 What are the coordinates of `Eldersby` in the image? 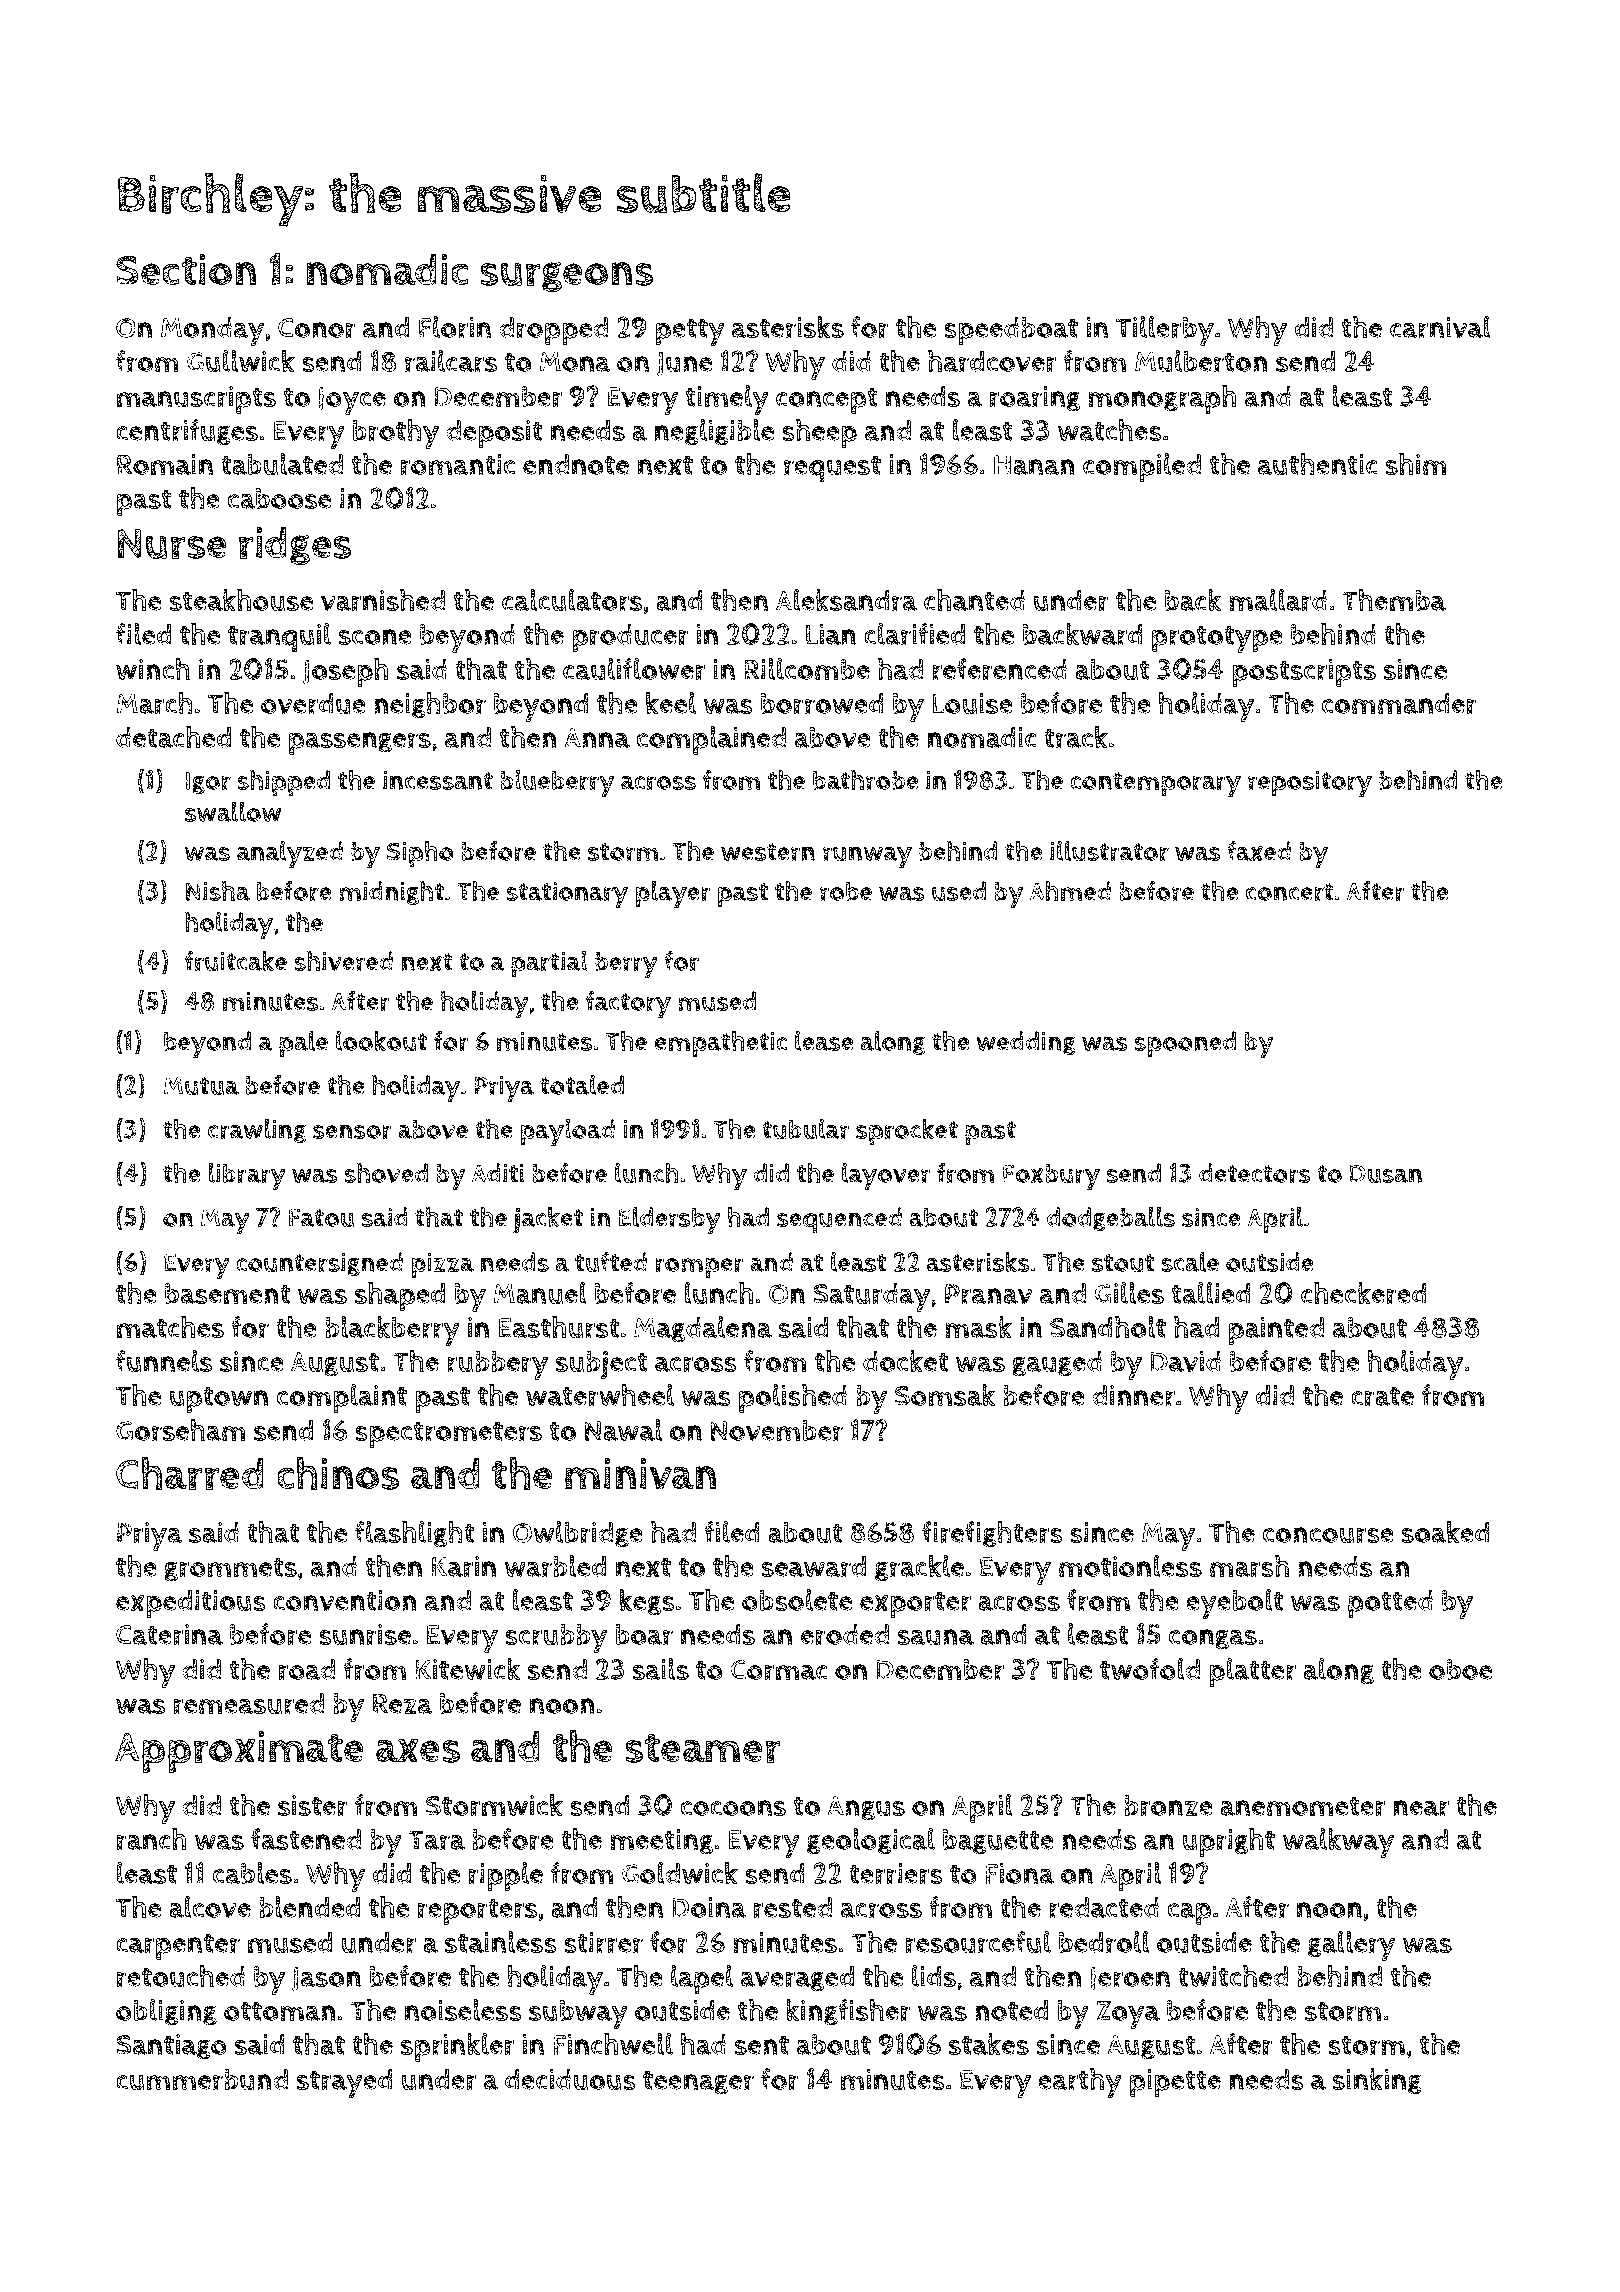 It's located at (670, 1220).
